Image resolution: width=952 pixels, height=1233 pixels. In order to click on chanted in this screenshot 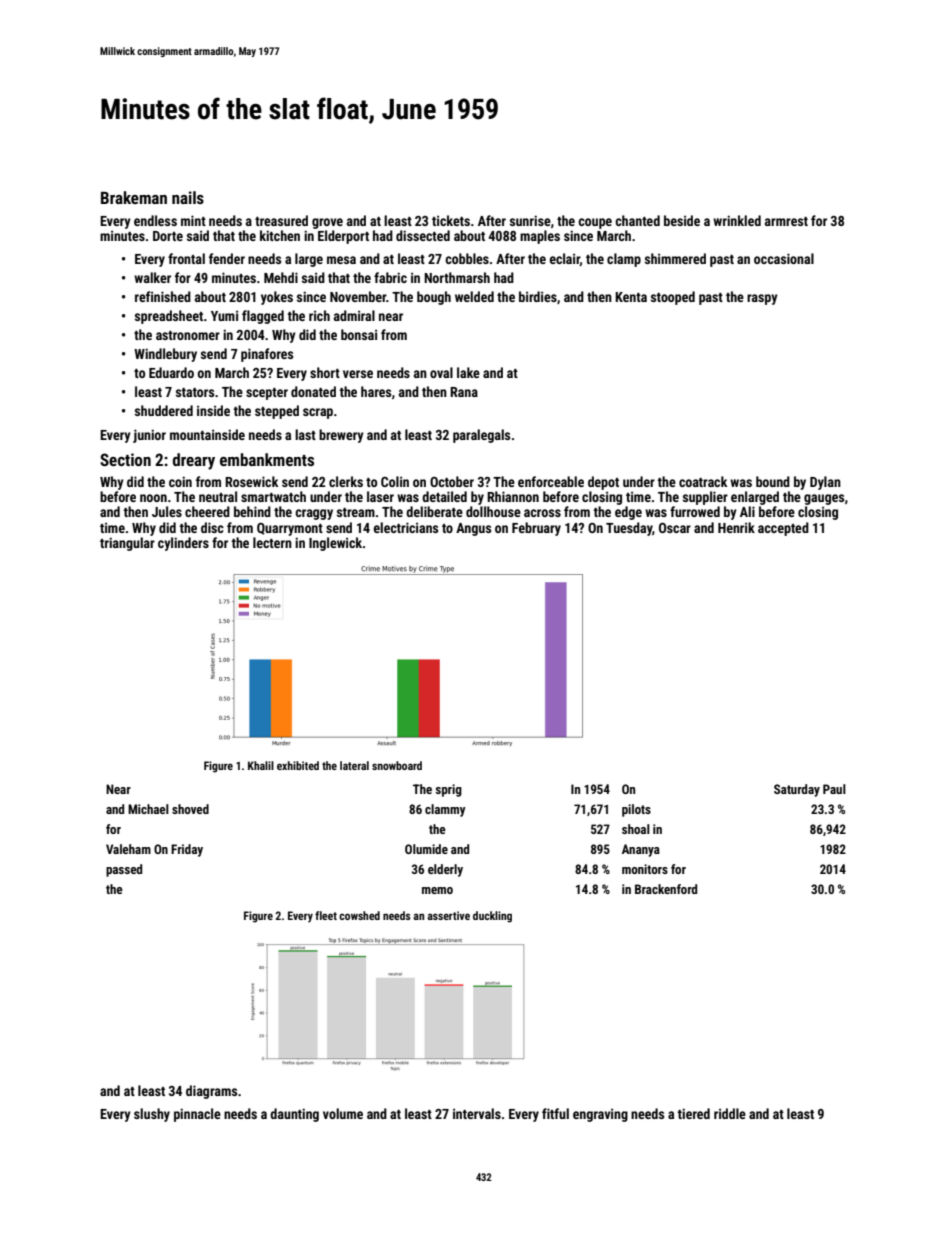, I will do `click(637, 220)`.
